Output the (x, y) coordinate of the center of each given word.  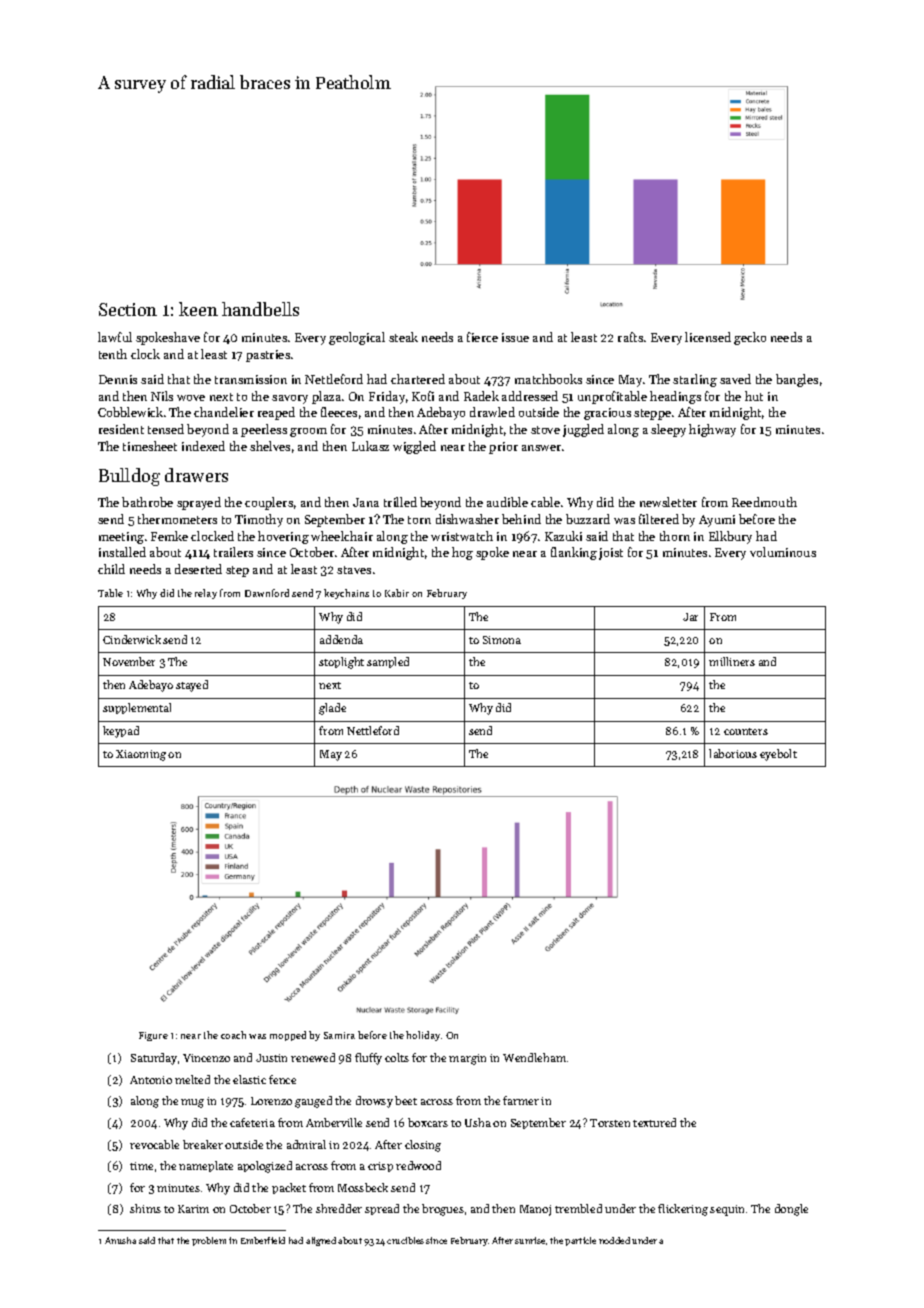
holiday (423, 1036)
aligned (321, 1241)
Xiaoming (141, 755)
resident (121, 429)
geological (357, 338)
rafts (630, 337)
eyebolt (778, 755)
